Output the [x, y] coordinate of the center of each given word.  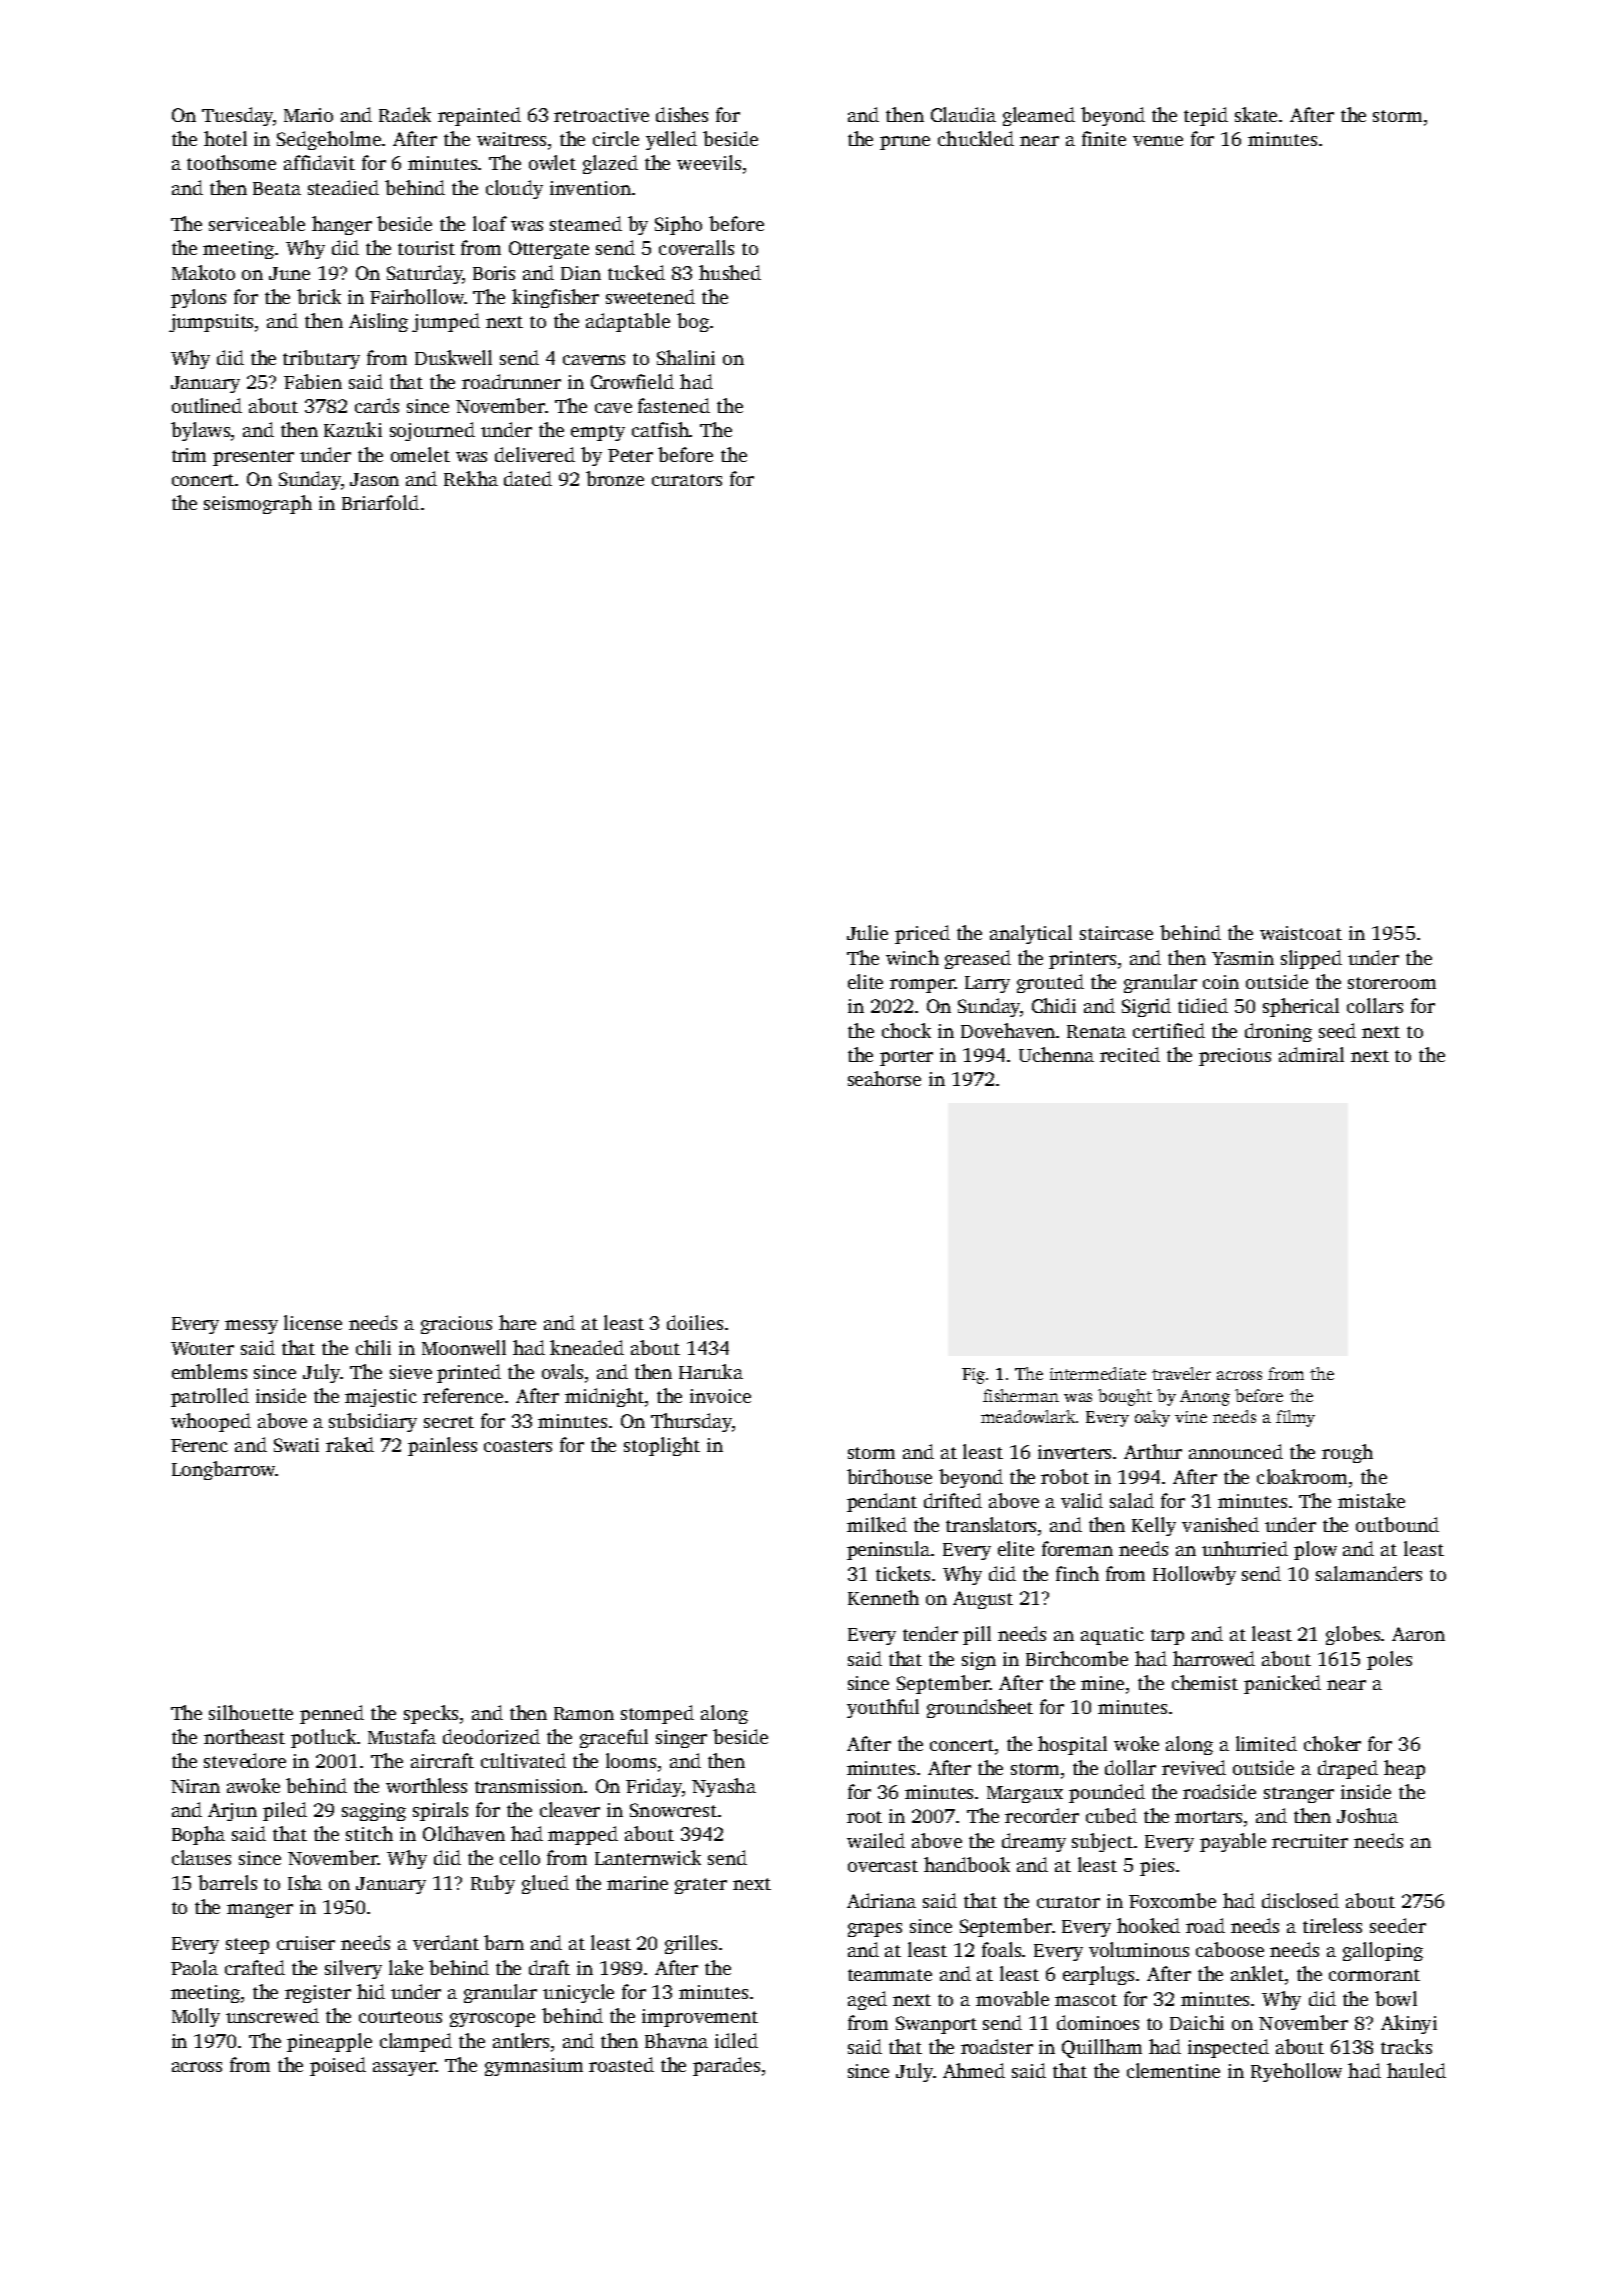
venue [1158, 141]
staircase [1116, 933]
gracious [456, 1325]
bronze [615, 478]
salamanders [1369, 1573]
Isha [305, 1882]
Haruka [711, 1371]
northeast [244, 1736]
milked [877, 1524]
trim [189, 455]
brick [319, 296]
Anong [1205, 1398]
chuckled [976, 138]
